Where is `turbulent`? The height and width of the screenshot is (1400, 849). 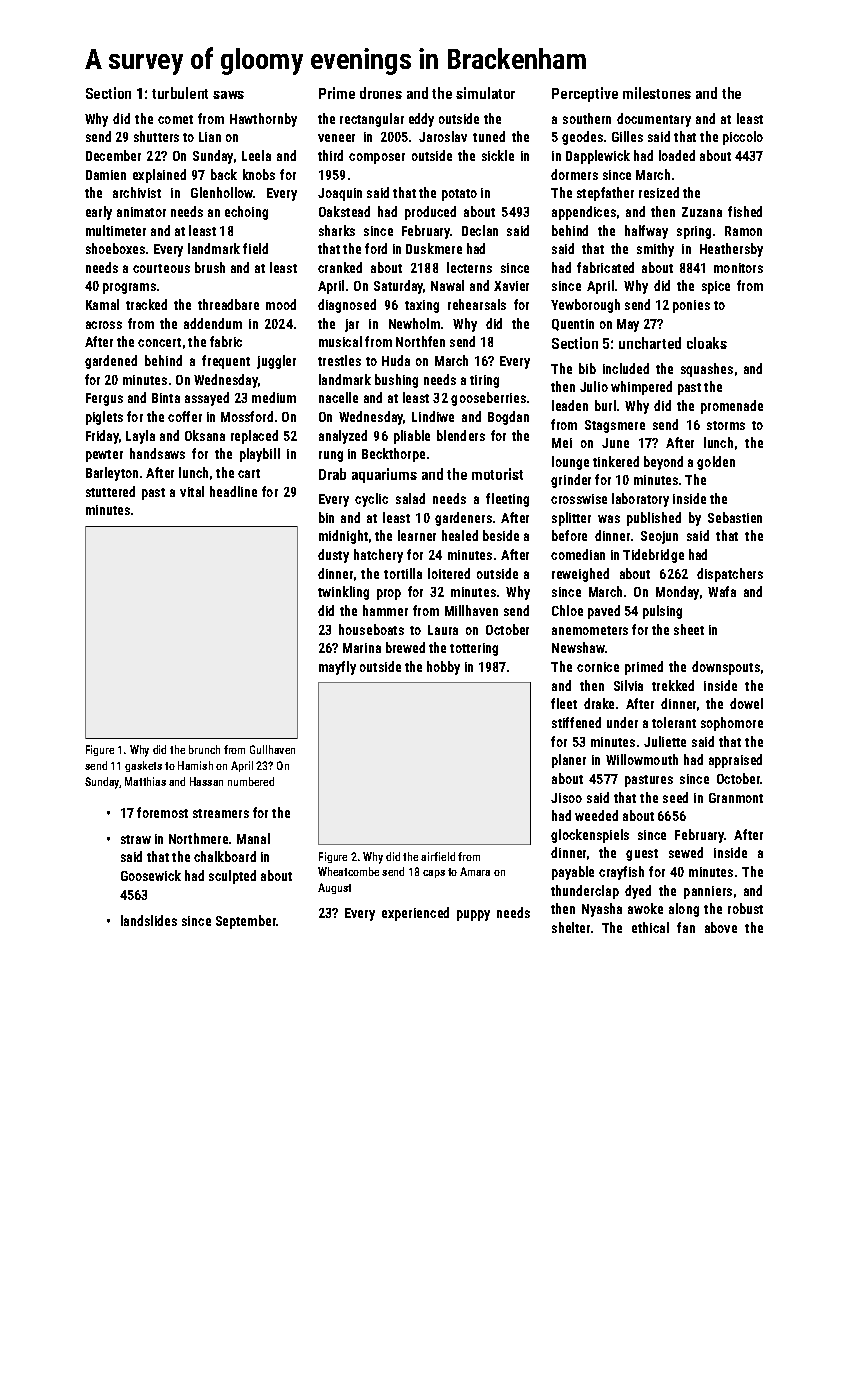 turbulent is located at coordinates (180, 93).
